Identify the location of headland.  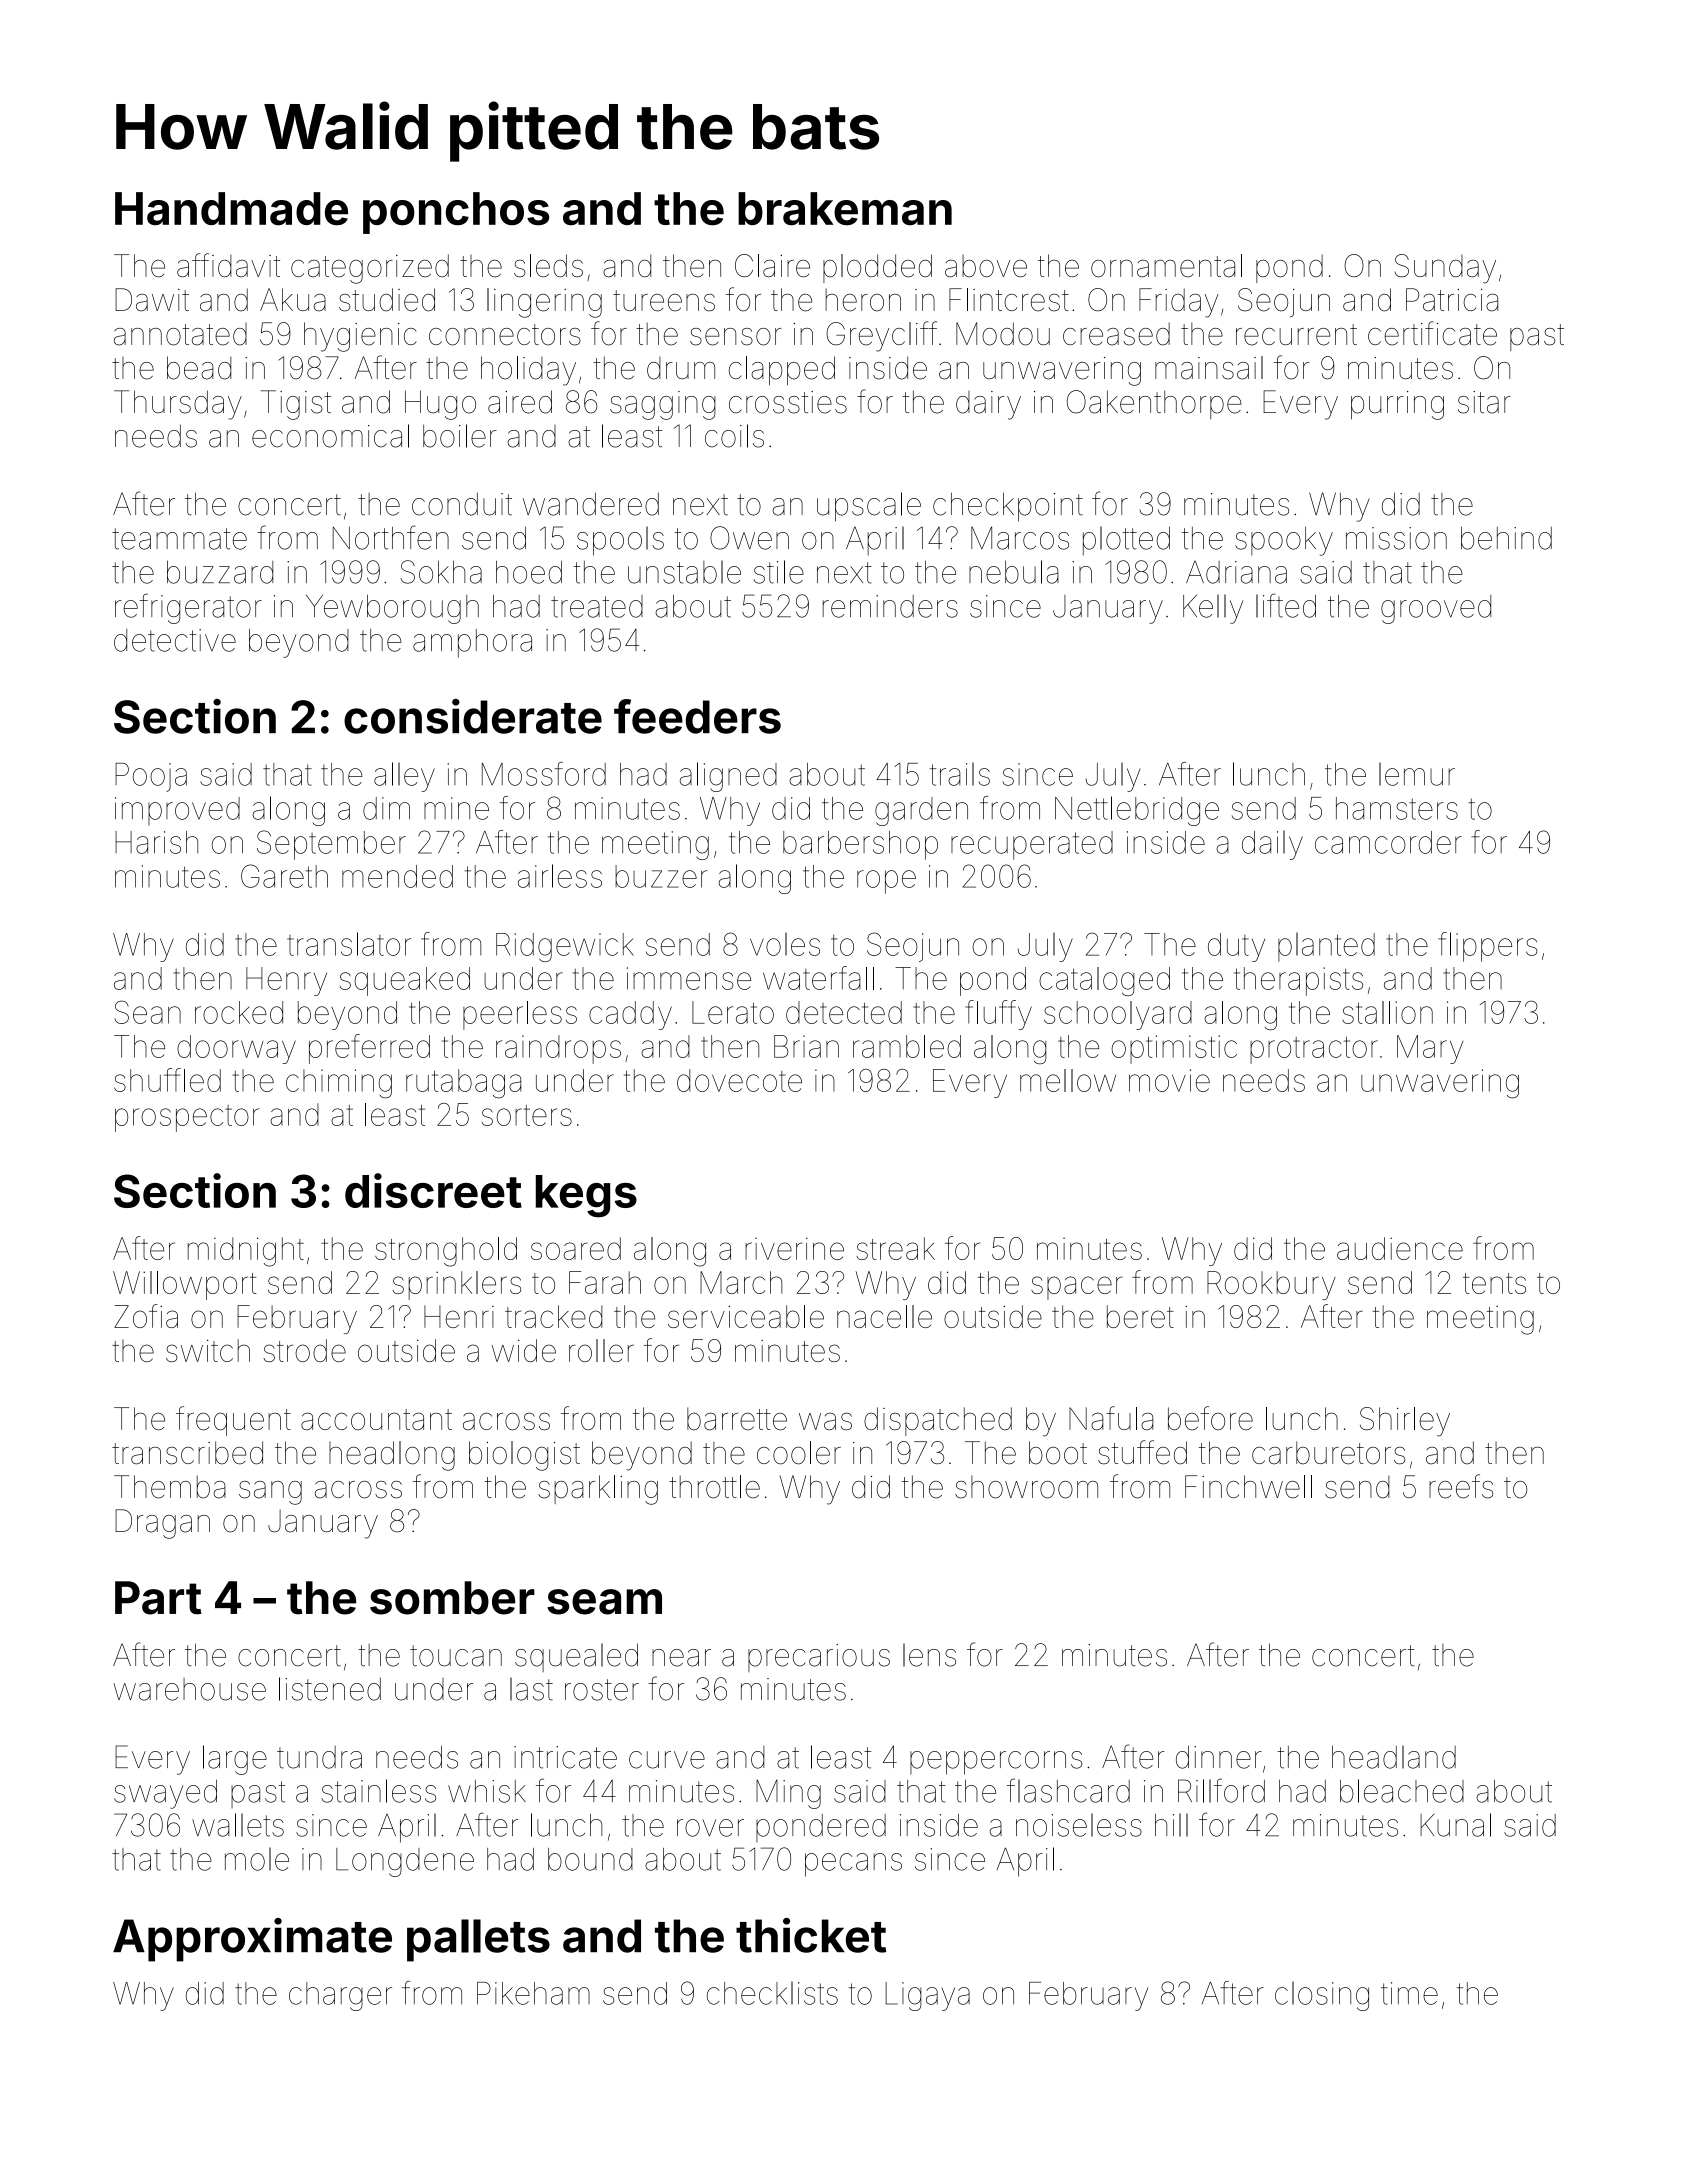
(1394, 1757).
